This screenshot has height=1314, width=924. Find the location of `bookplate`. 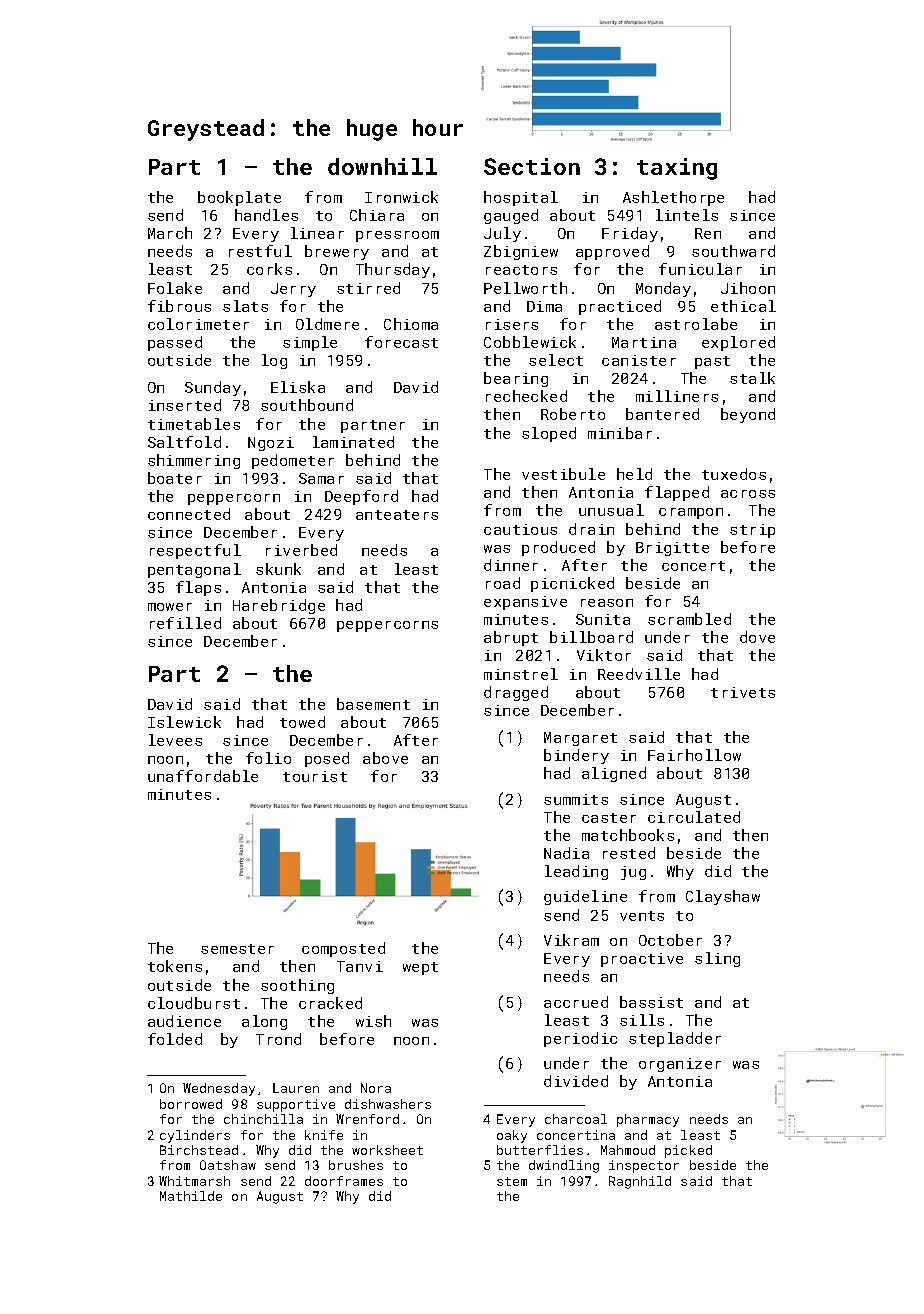

bookplate is located at coordinates (239, 198).
